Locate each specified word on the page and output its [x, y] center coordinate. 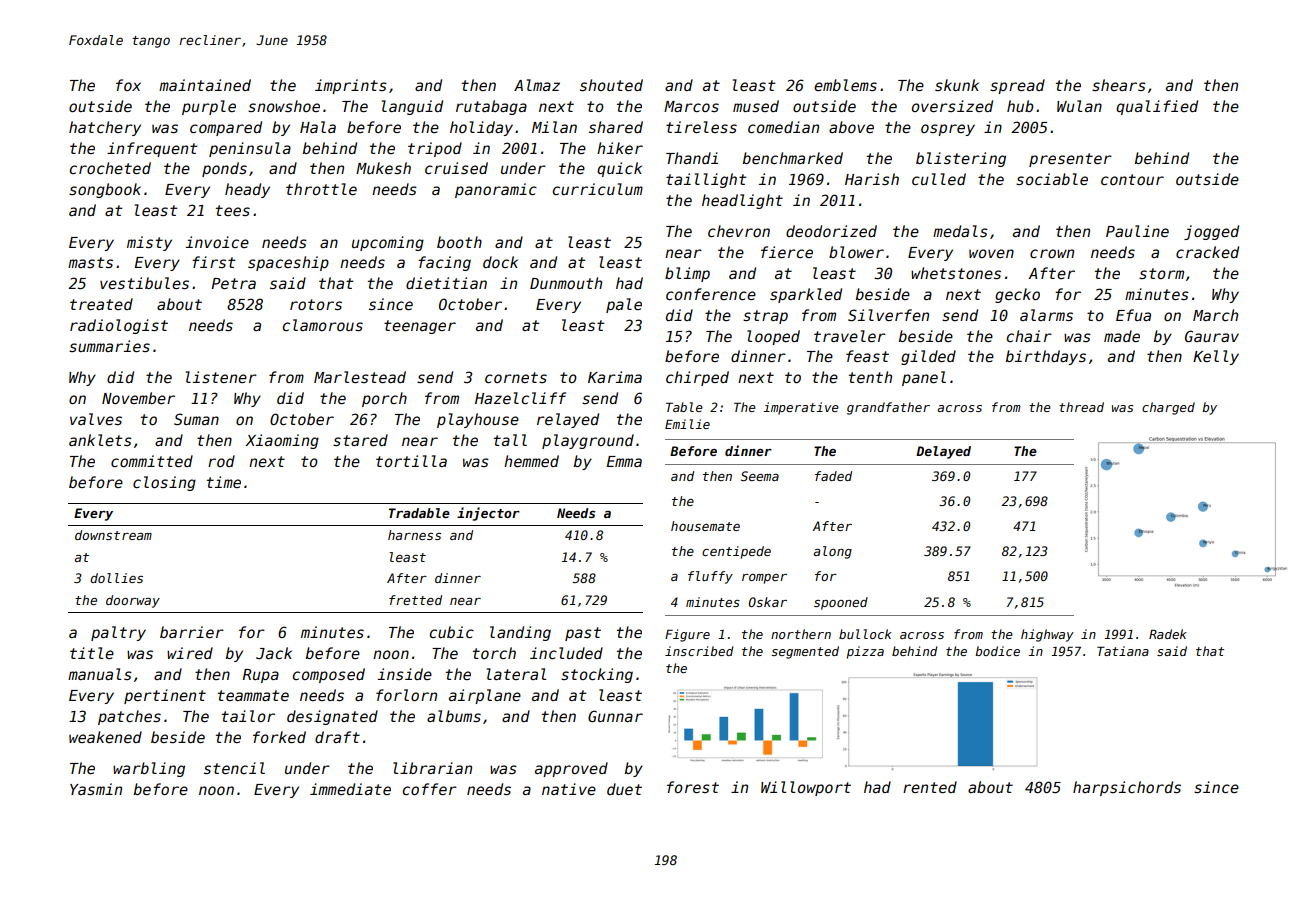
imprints [351, 86]
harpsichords [1127, 788]
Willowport [806, 788]
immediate [350, 789]
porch [384, 399]
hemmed [531, 461]
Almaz [537, 85]
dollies [116, 578]
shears [1119, 85]
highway [1047, 635]
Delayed [943, 452]
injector [488, 514]
